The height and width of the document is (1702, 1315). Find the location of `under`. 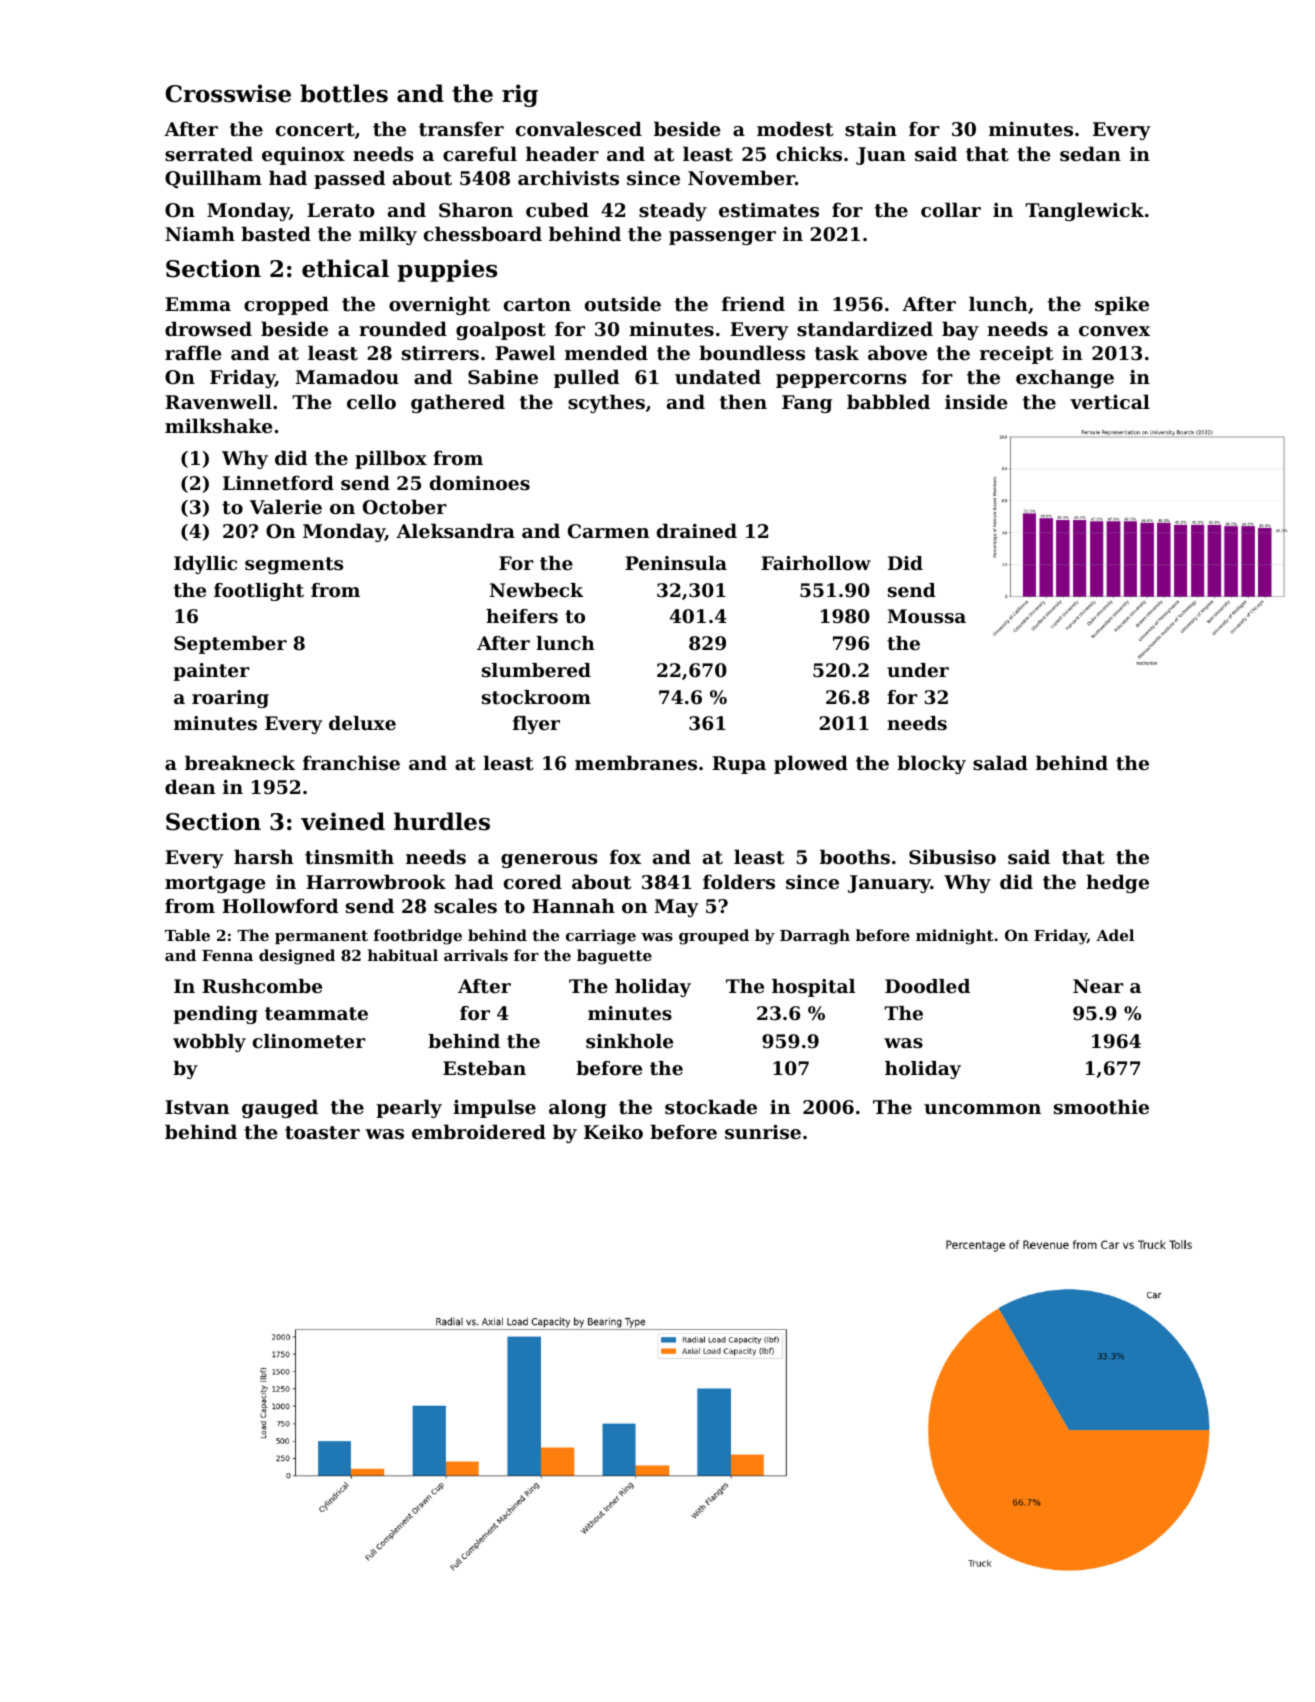

under is located at coordinates (918, 670).
